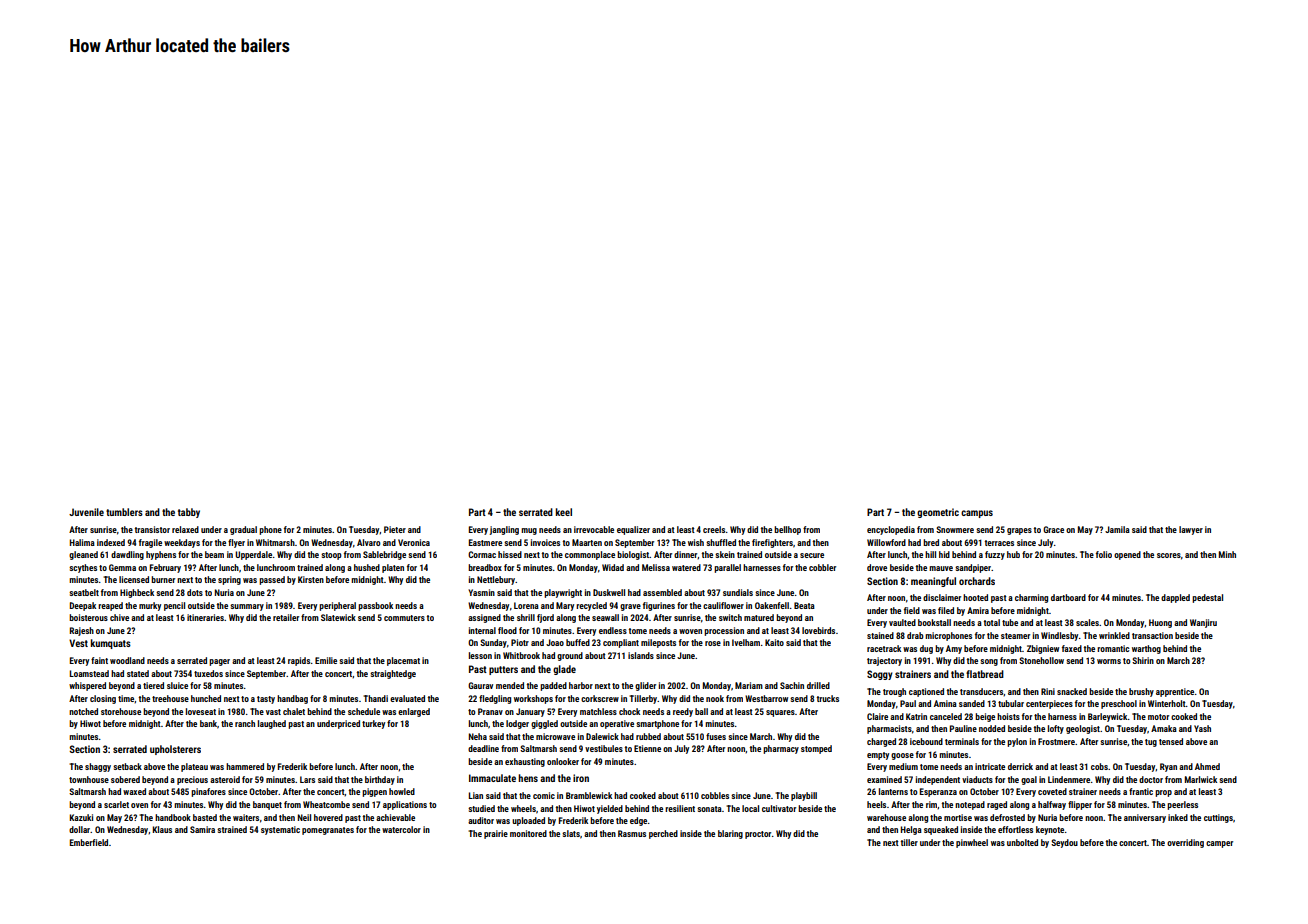 The width and height of the page is (1308, 924). Describe the element at coordinates (1080, 805) in the page. I see `flipper` at that location.
